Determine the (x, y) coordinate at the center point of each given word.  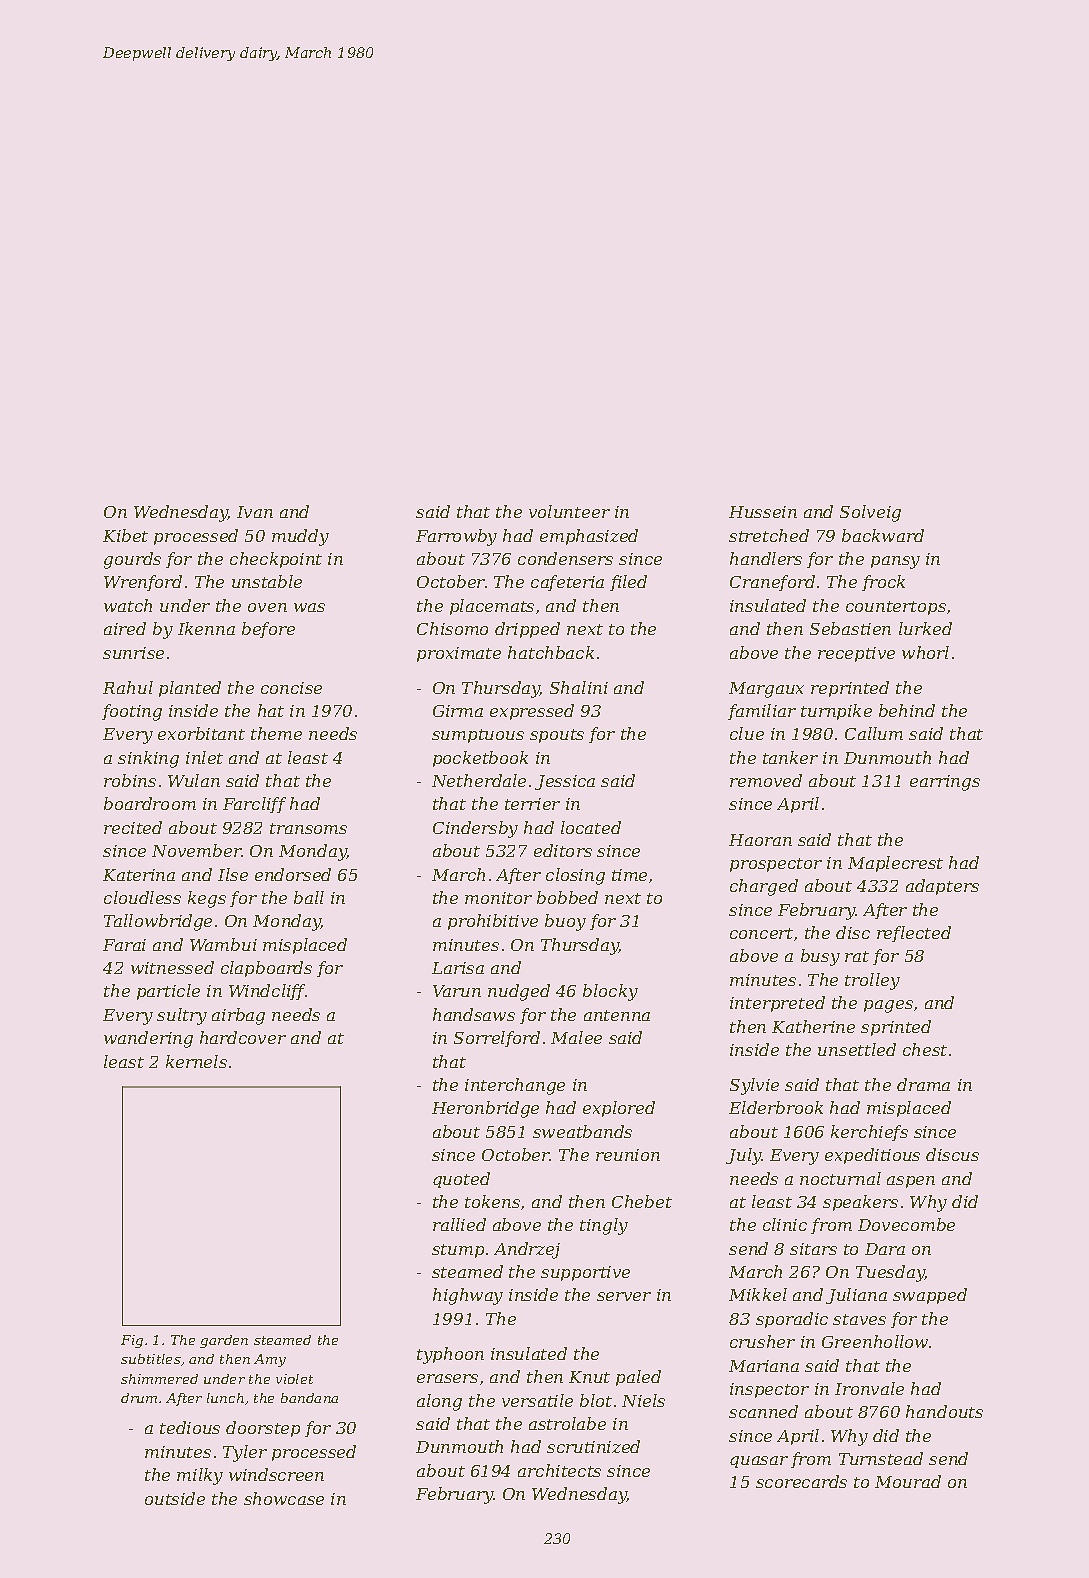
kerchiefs (869, 1133)
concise (291, 688)
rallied (459, 1224)
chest (925, 1049)
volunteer (569, 511)
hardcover (243, 1037)
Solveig (870, 513)
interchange (515, 1086)
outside (175, 1498)
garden (224, 1341)
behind (907, 710)
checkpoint (276, 560)
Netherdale (479, 780)
